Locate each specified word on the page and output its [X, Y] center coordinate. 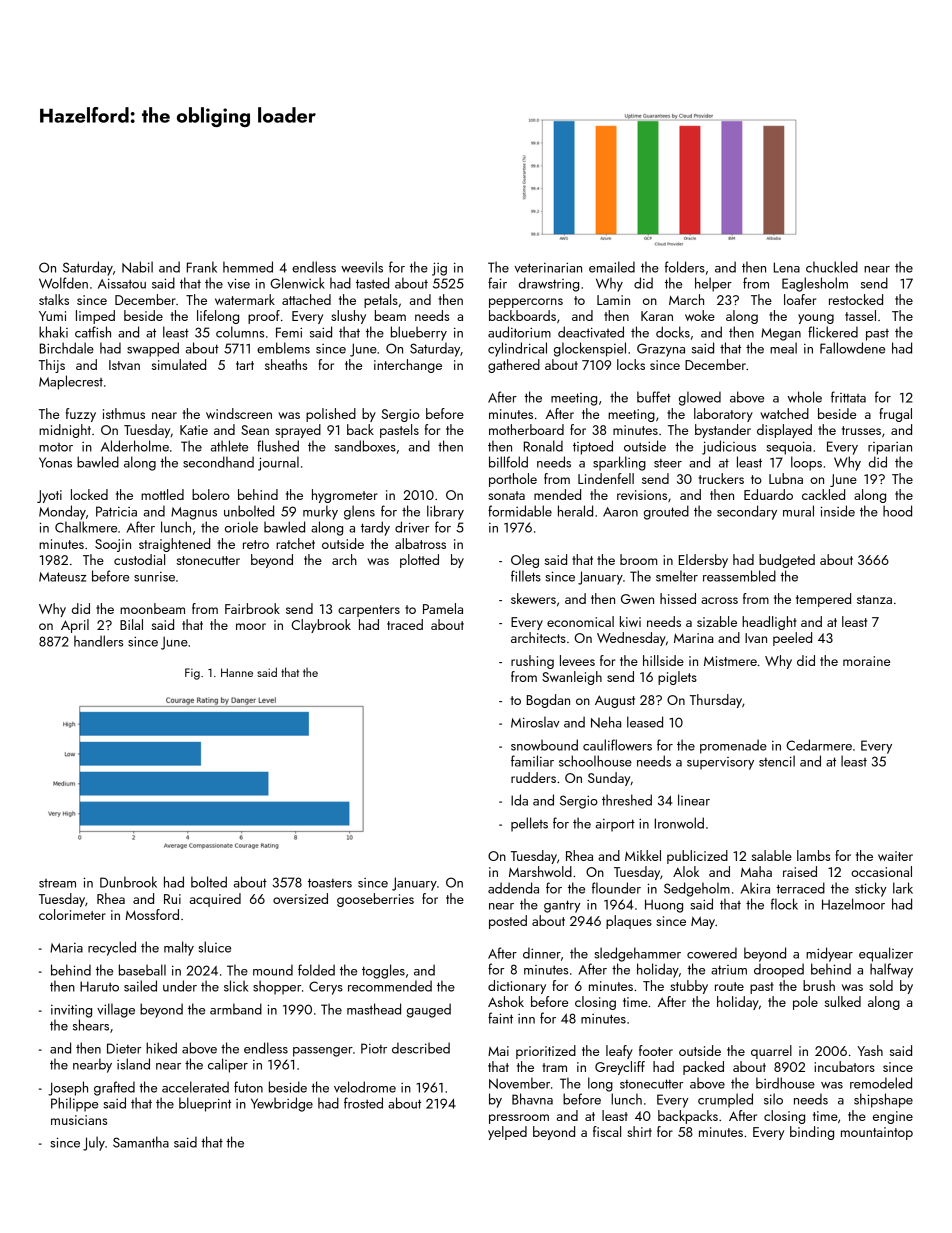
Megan [781, 334]
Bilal [131, 624]
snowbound [544, 745]
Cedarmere [819, 745]
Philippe [74, 1104]
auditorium [519, 332]
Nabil [137, 267]
